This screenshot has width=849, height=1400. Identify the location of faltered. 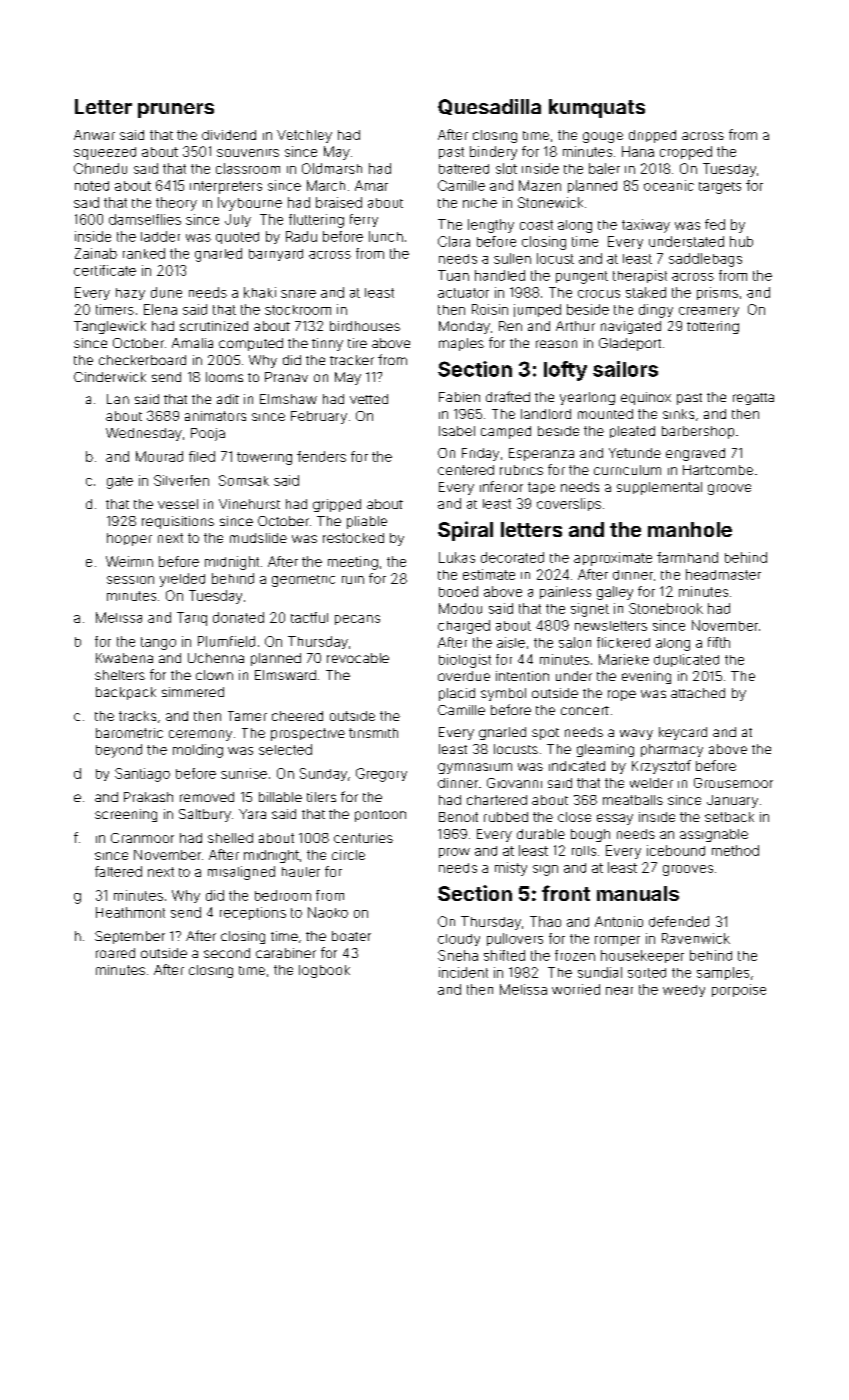
(118, 871).
